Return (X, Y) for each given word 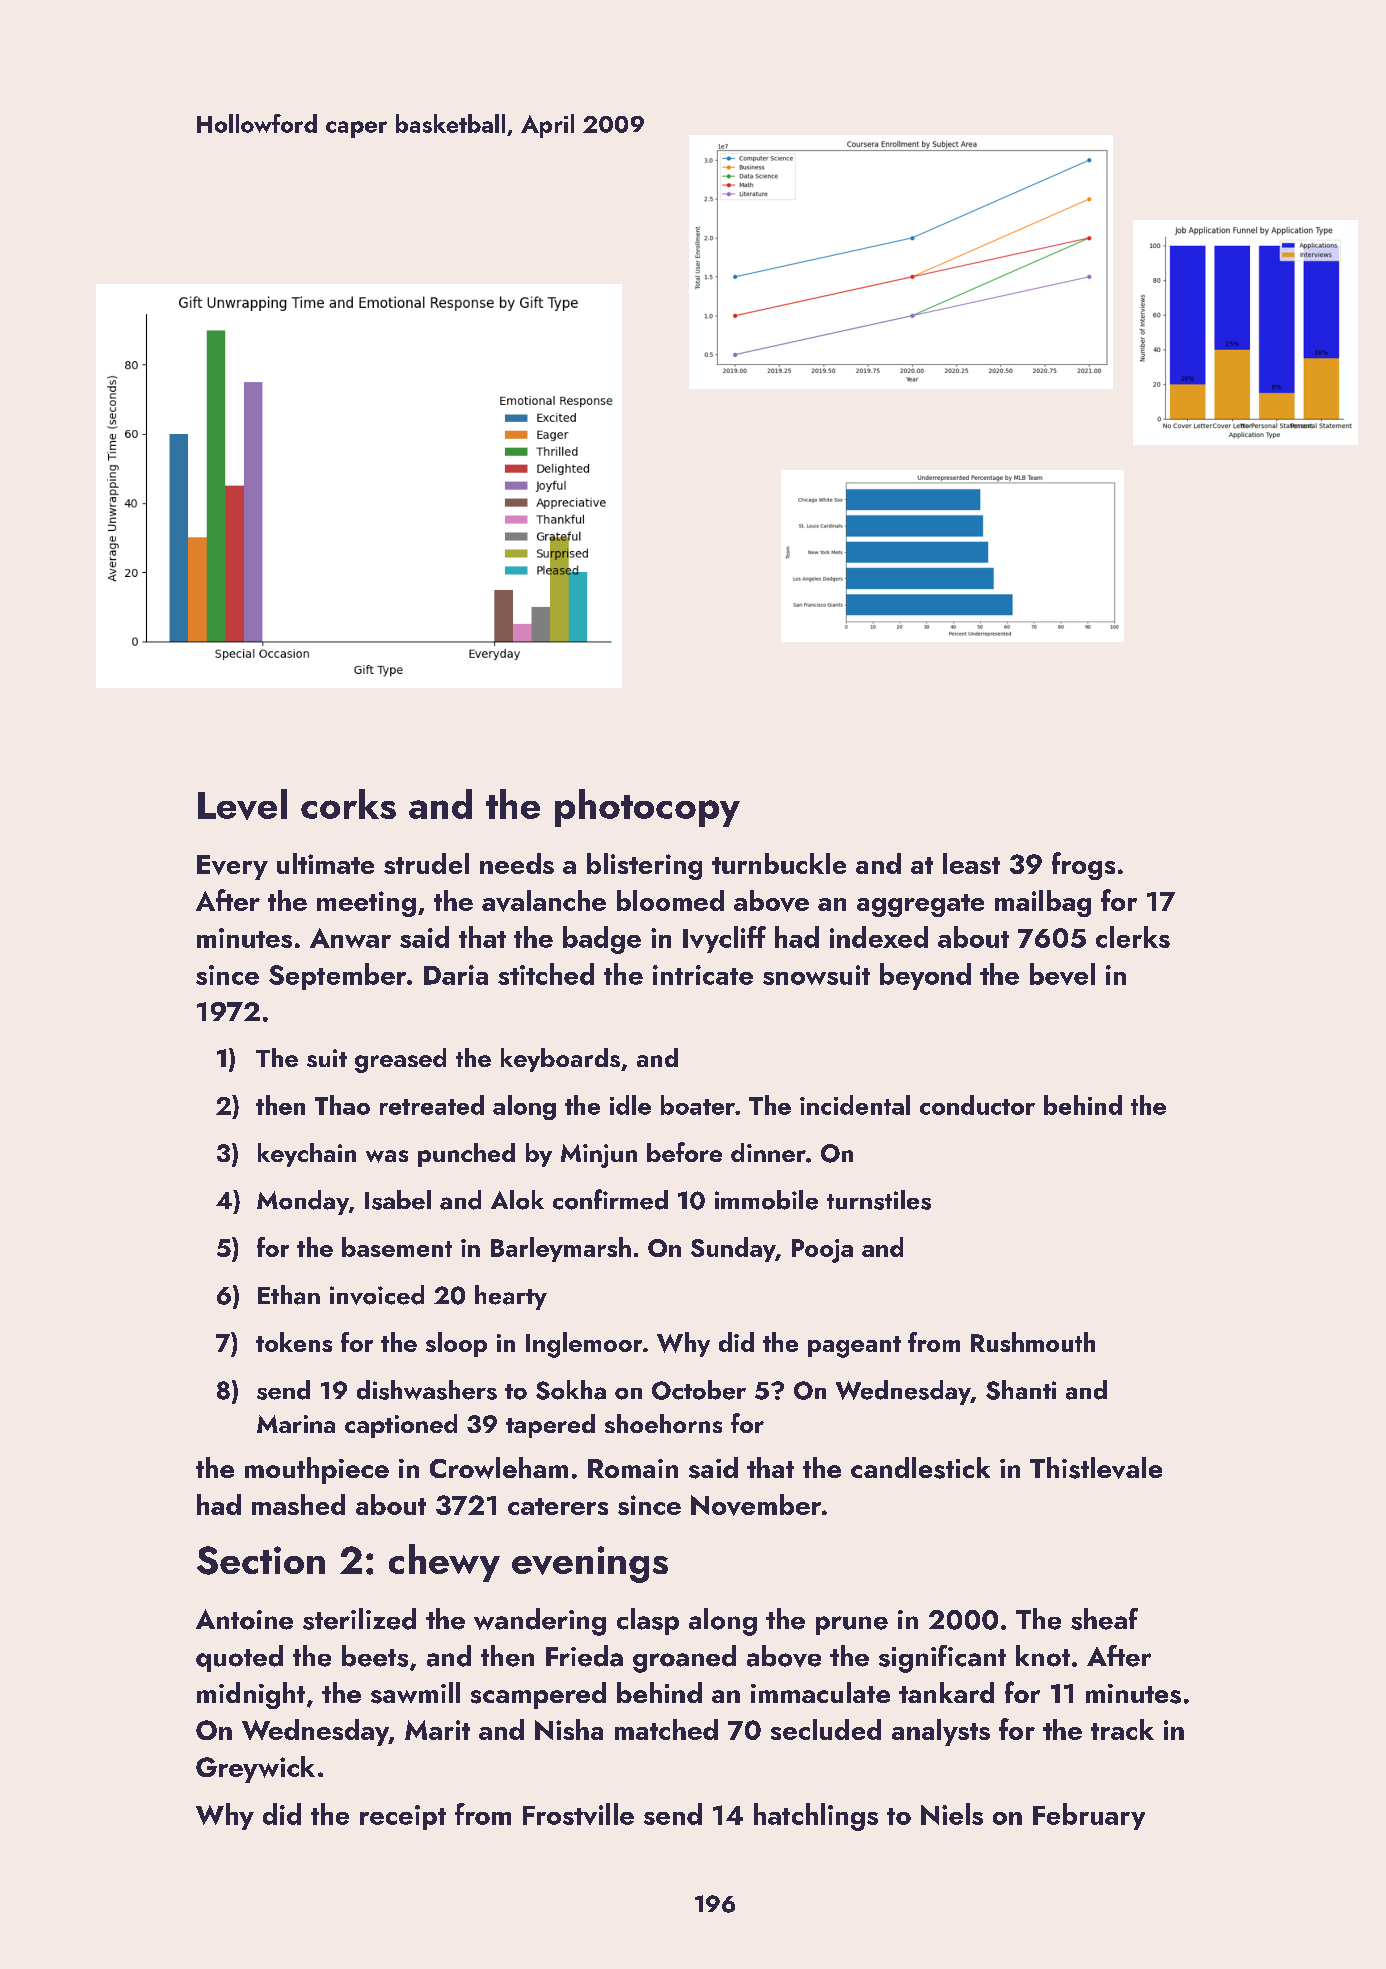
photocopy (647, 808)
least (971, 863)
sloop (456, 1344)
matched (666, 1729)
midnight (251, 1695)
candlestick (920, 1468)
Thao (342, 1105)
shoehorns (663, 1423)
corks (348, 804)
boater (698, 1105)
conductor (977, 1105)
